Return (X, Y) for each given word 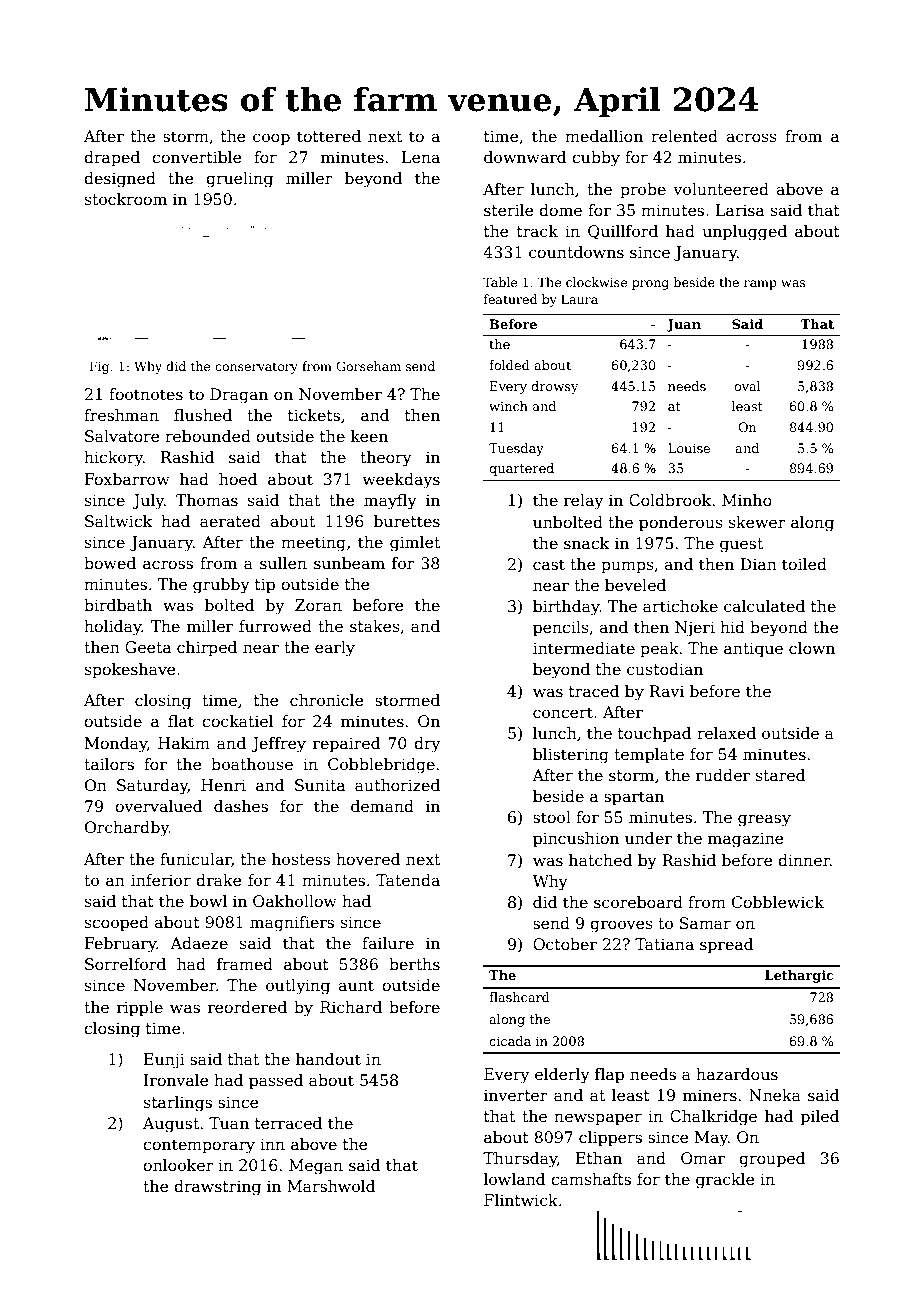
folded (509, 365)
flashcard (519, 997)
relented (684, 136)
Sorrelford (125, 964)
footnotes (146, 394)
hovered (368, 859)
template (649, 755)
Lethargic (799, 976)
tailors (109, 764)
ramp (760, 285)
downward (525, 157)
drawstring (217, 1188)
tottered (329, 136)
